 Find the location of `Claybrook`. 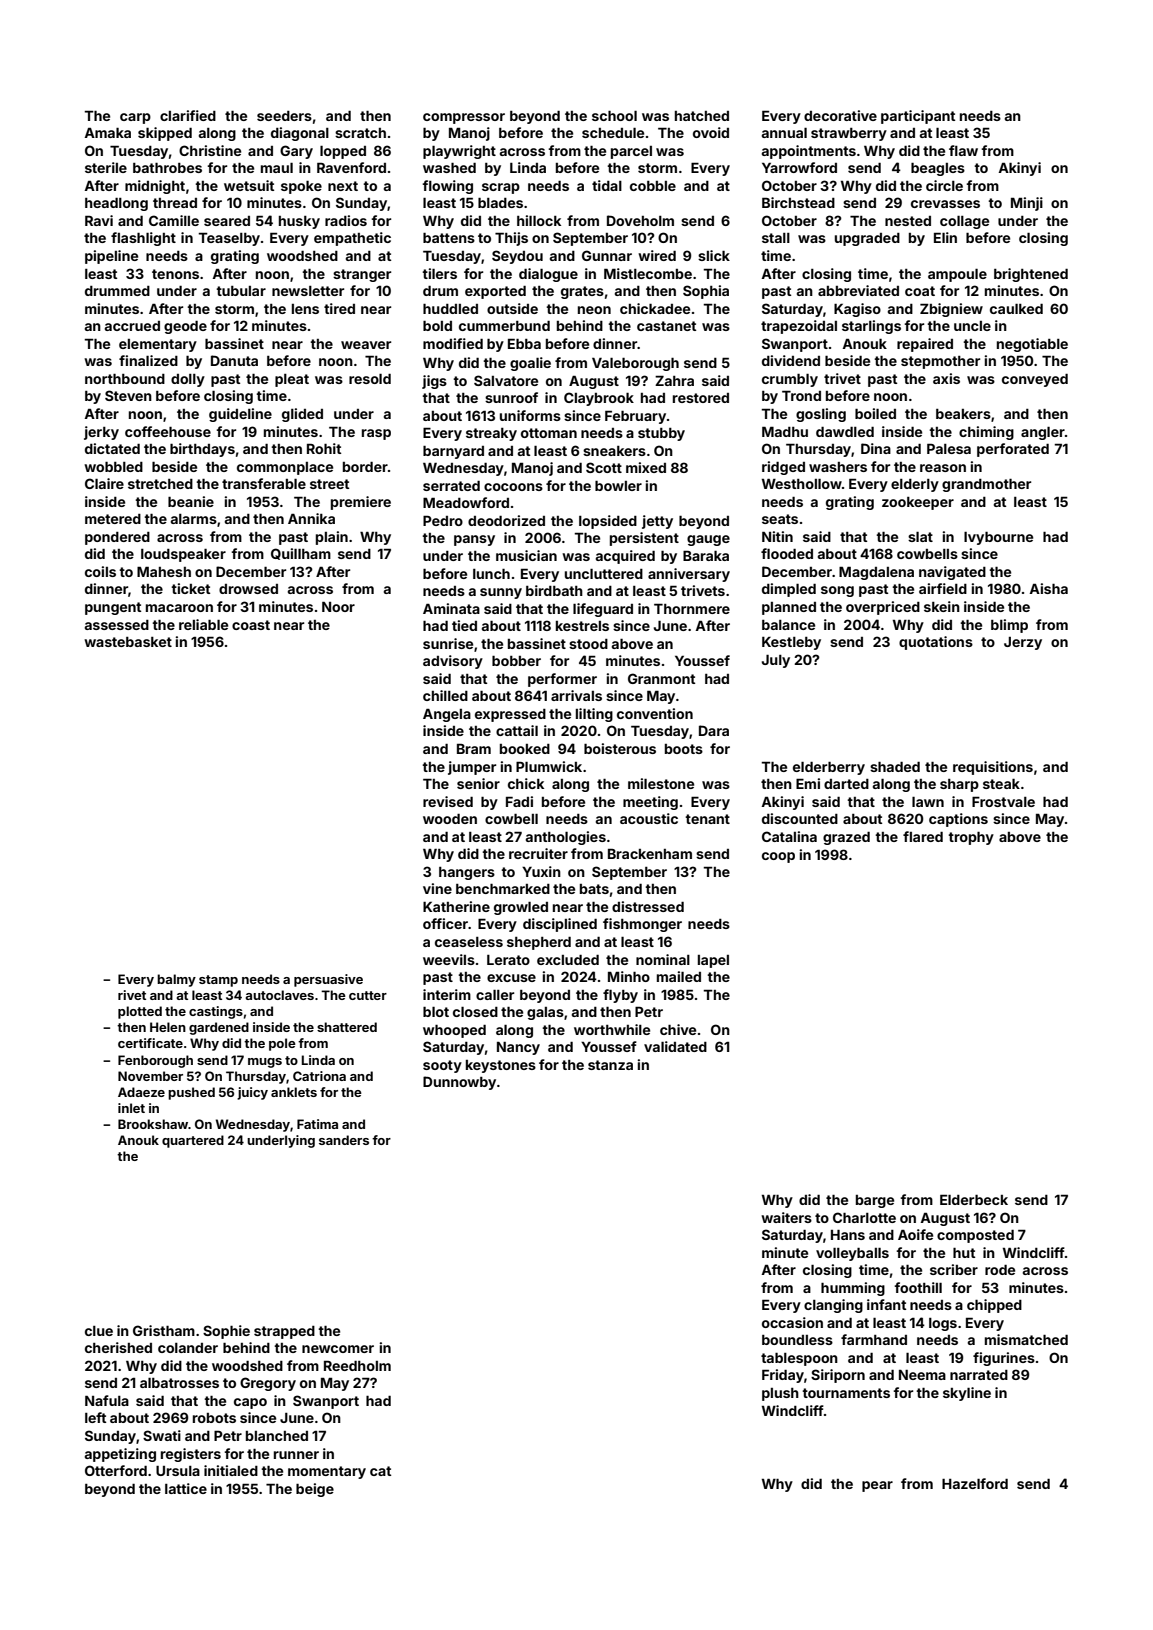

Claybrook is located at coordinates (599, 399).
